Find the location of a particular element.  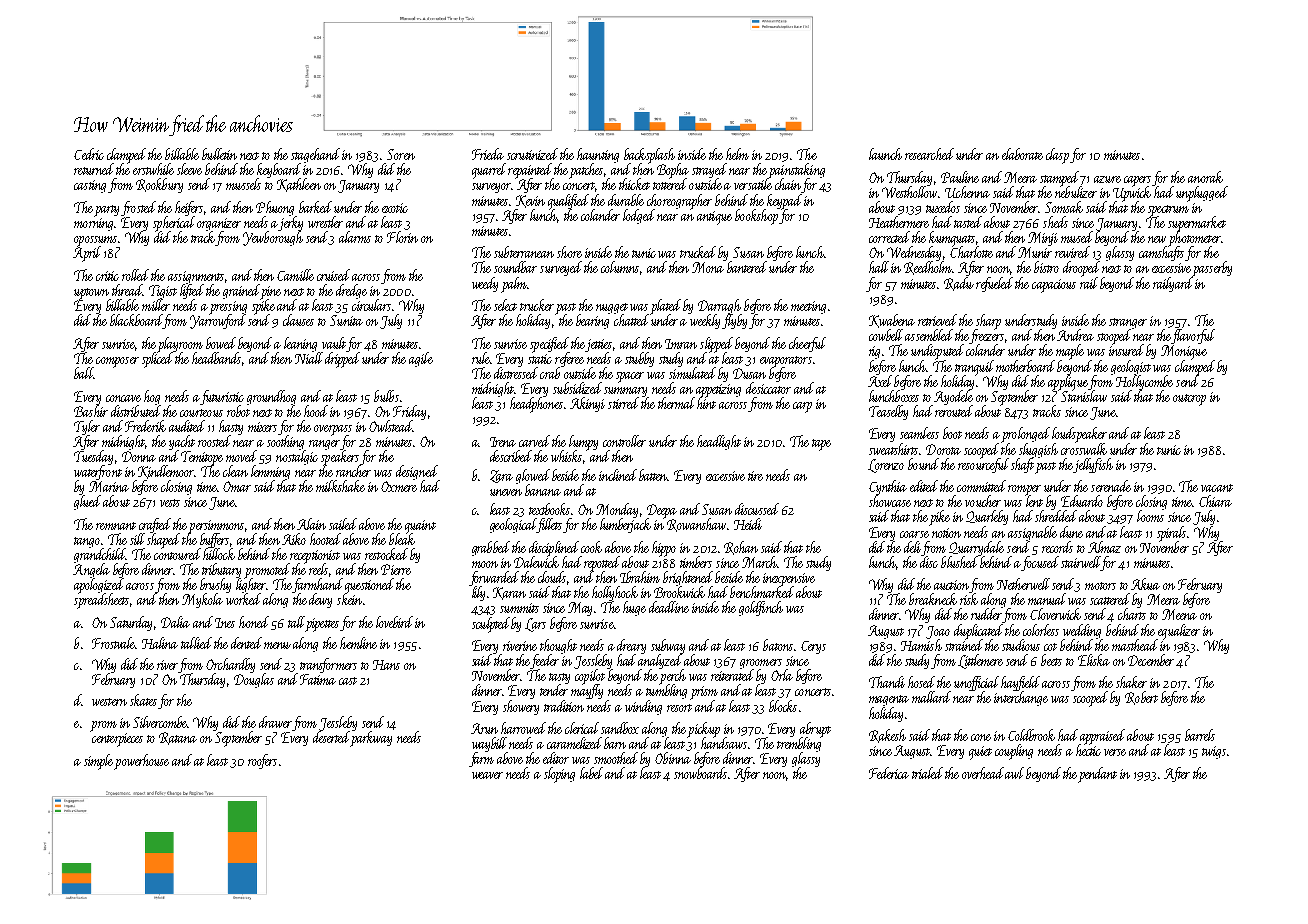

Dalia is located at coordinates (175, 622).
